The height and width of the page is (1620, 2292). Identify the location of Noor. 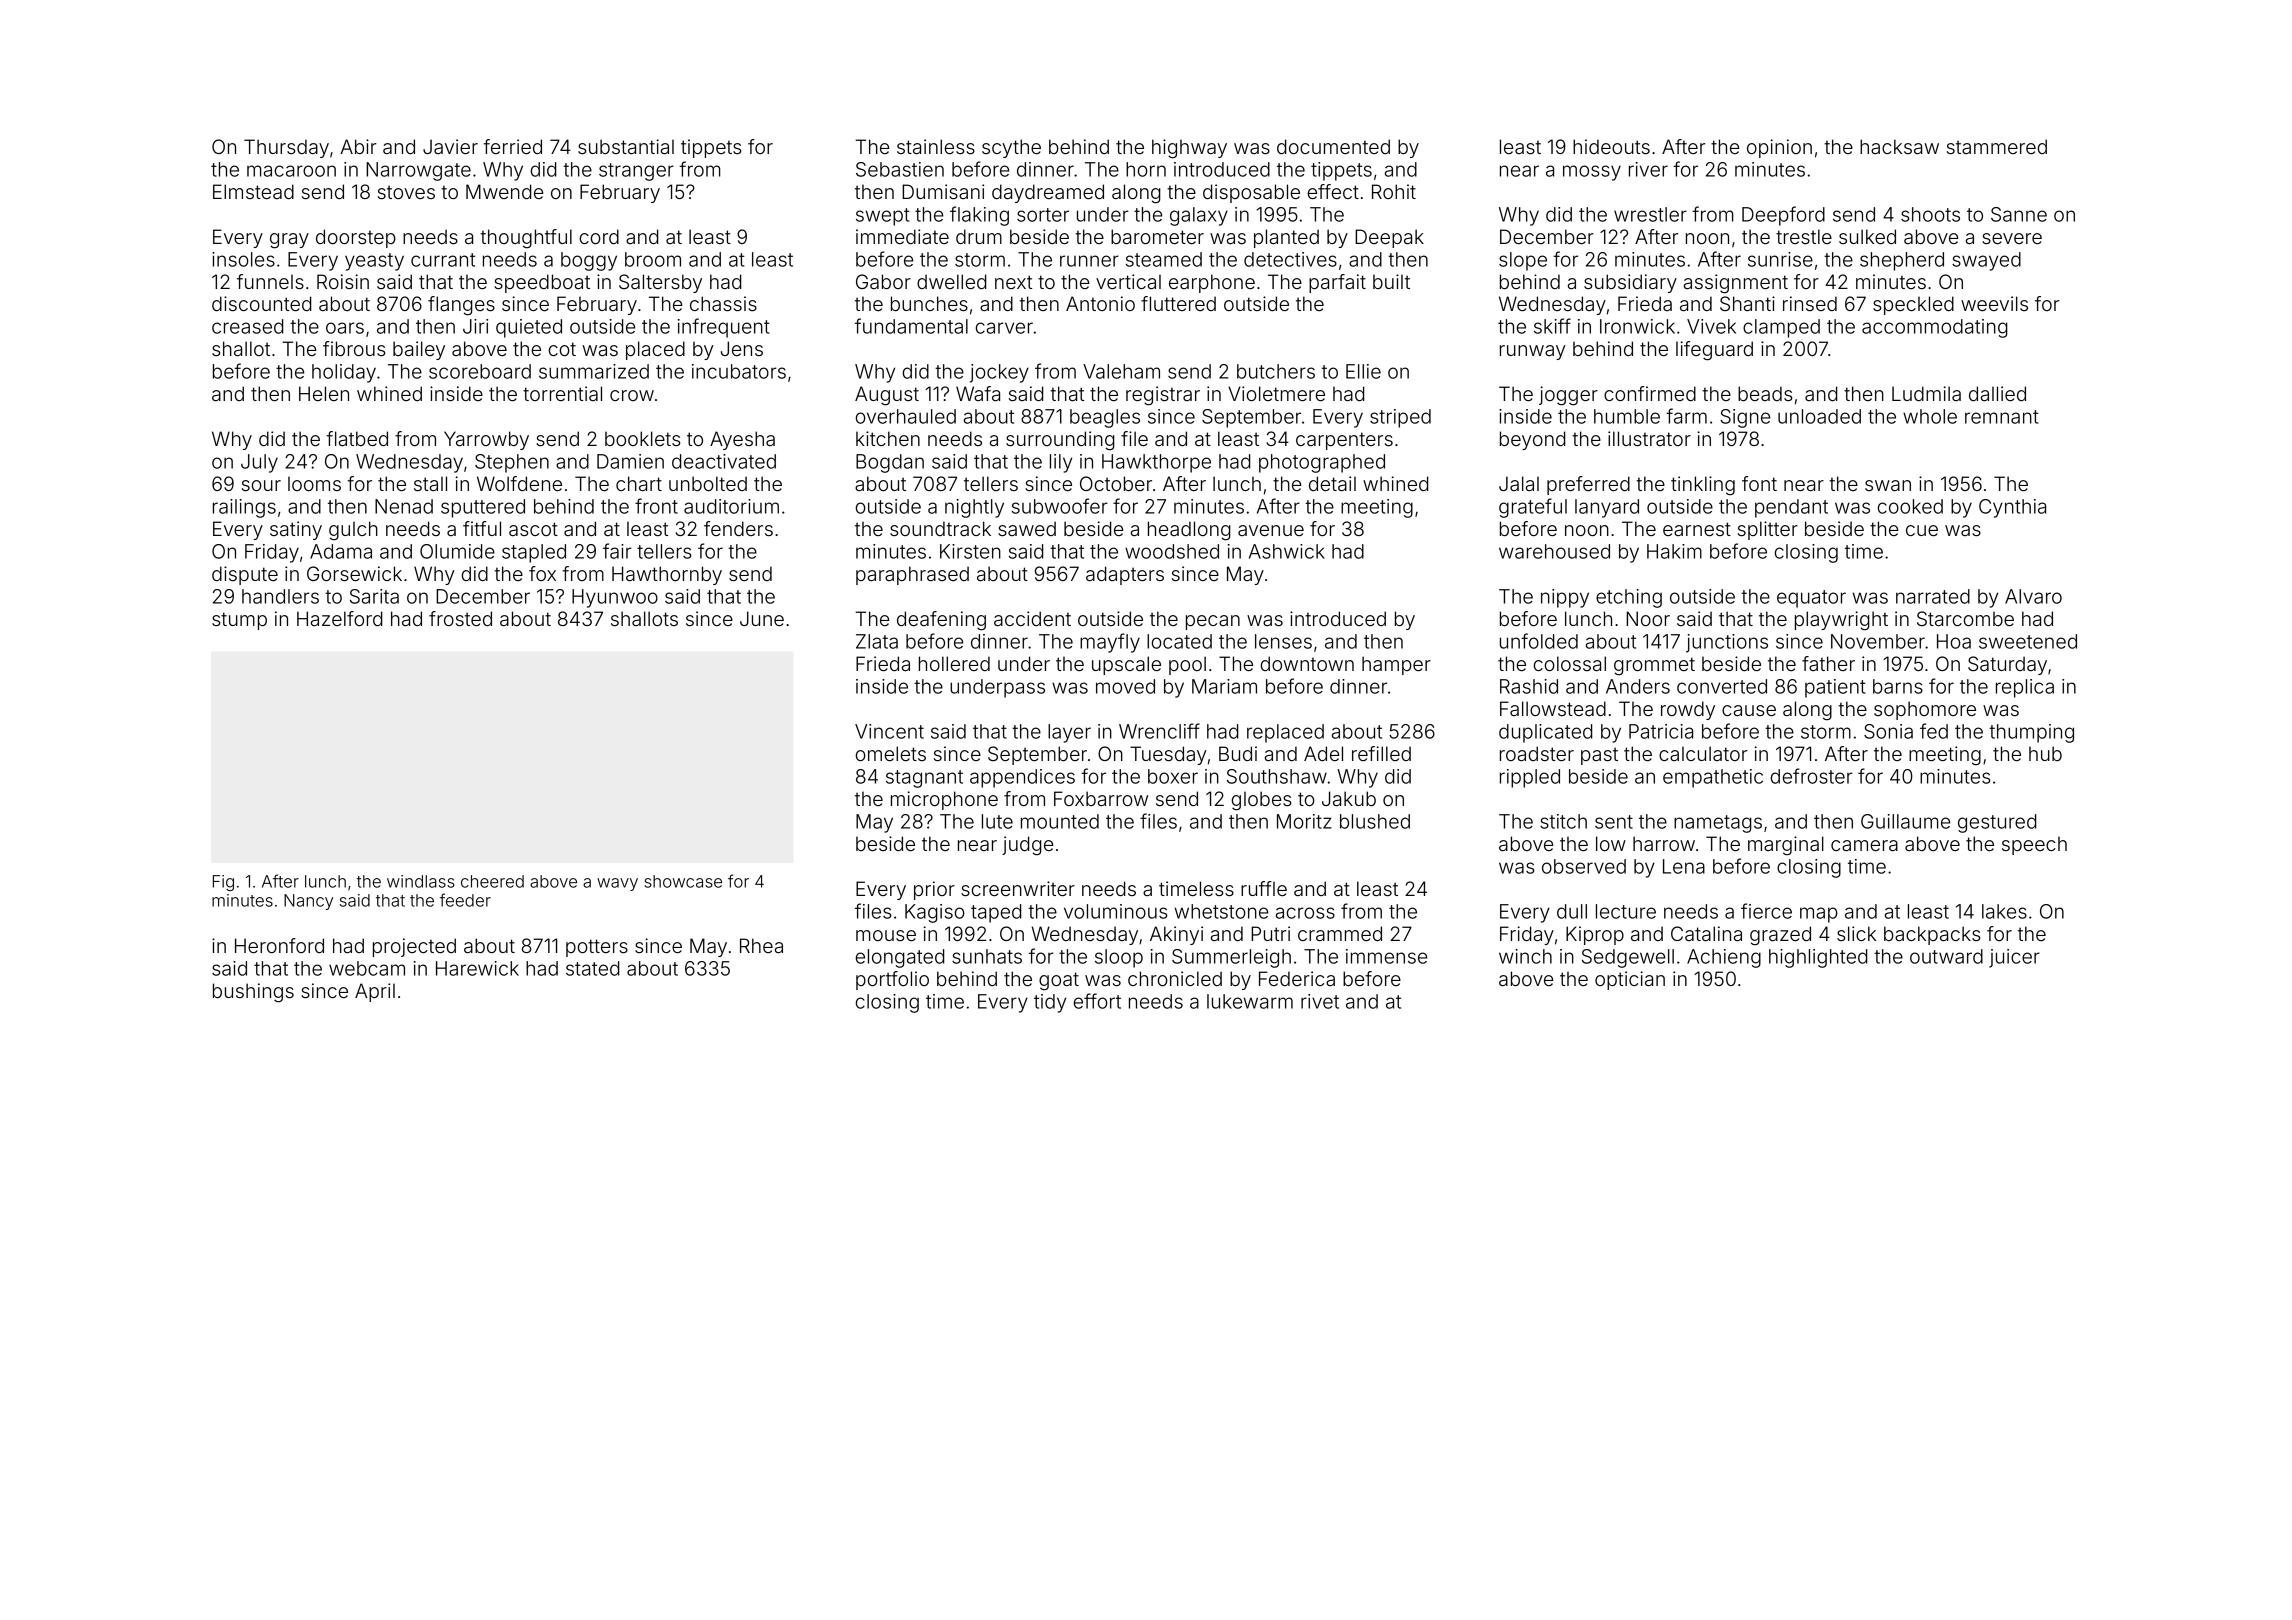
(1648, 618).
